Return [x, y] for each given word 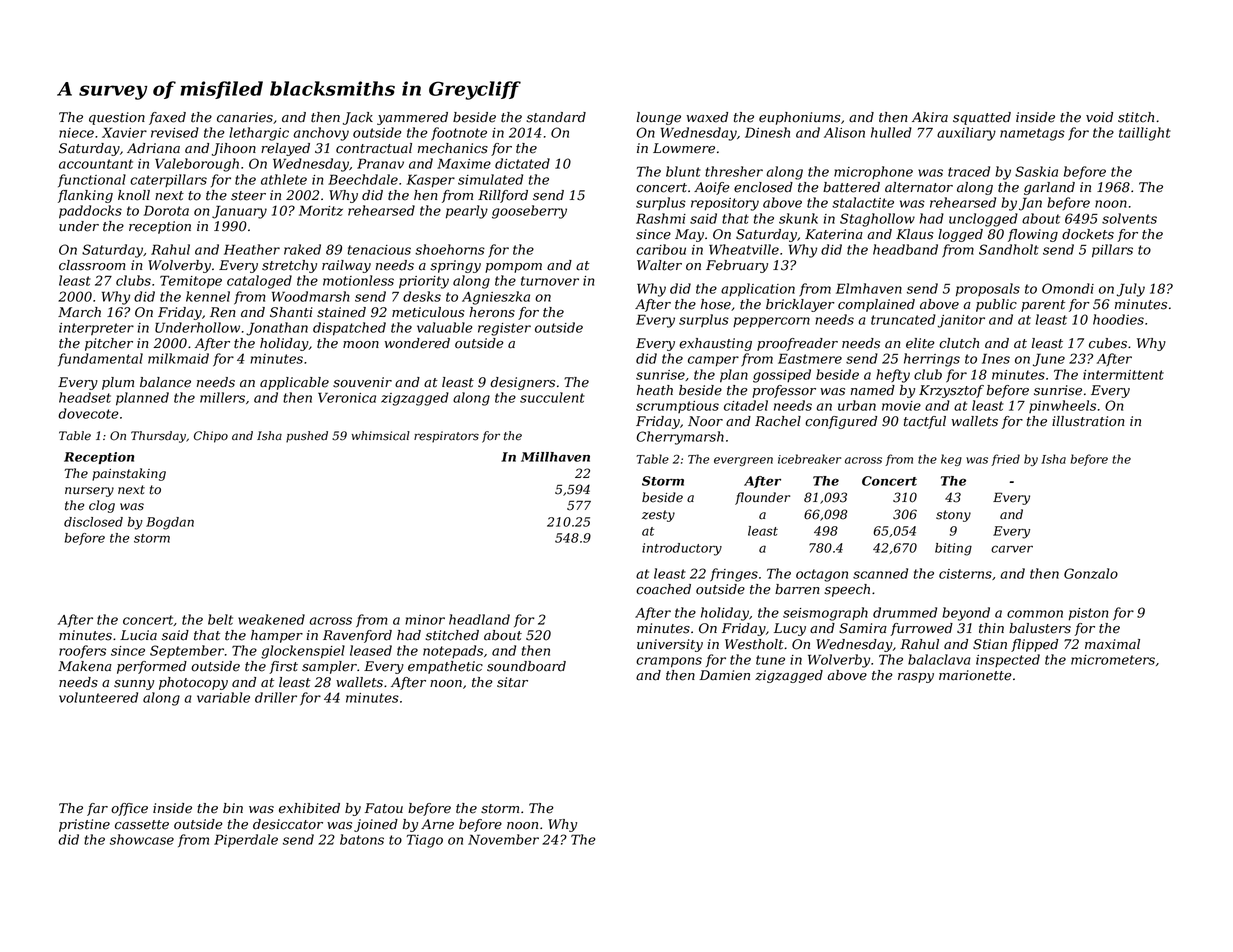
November [503, 839]
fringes [734, 575]
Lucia [138, 635]
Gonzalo [1091, 573]
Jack [358, 118]
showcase [142, 839]
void [1099, 117]
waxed [707, 117]
